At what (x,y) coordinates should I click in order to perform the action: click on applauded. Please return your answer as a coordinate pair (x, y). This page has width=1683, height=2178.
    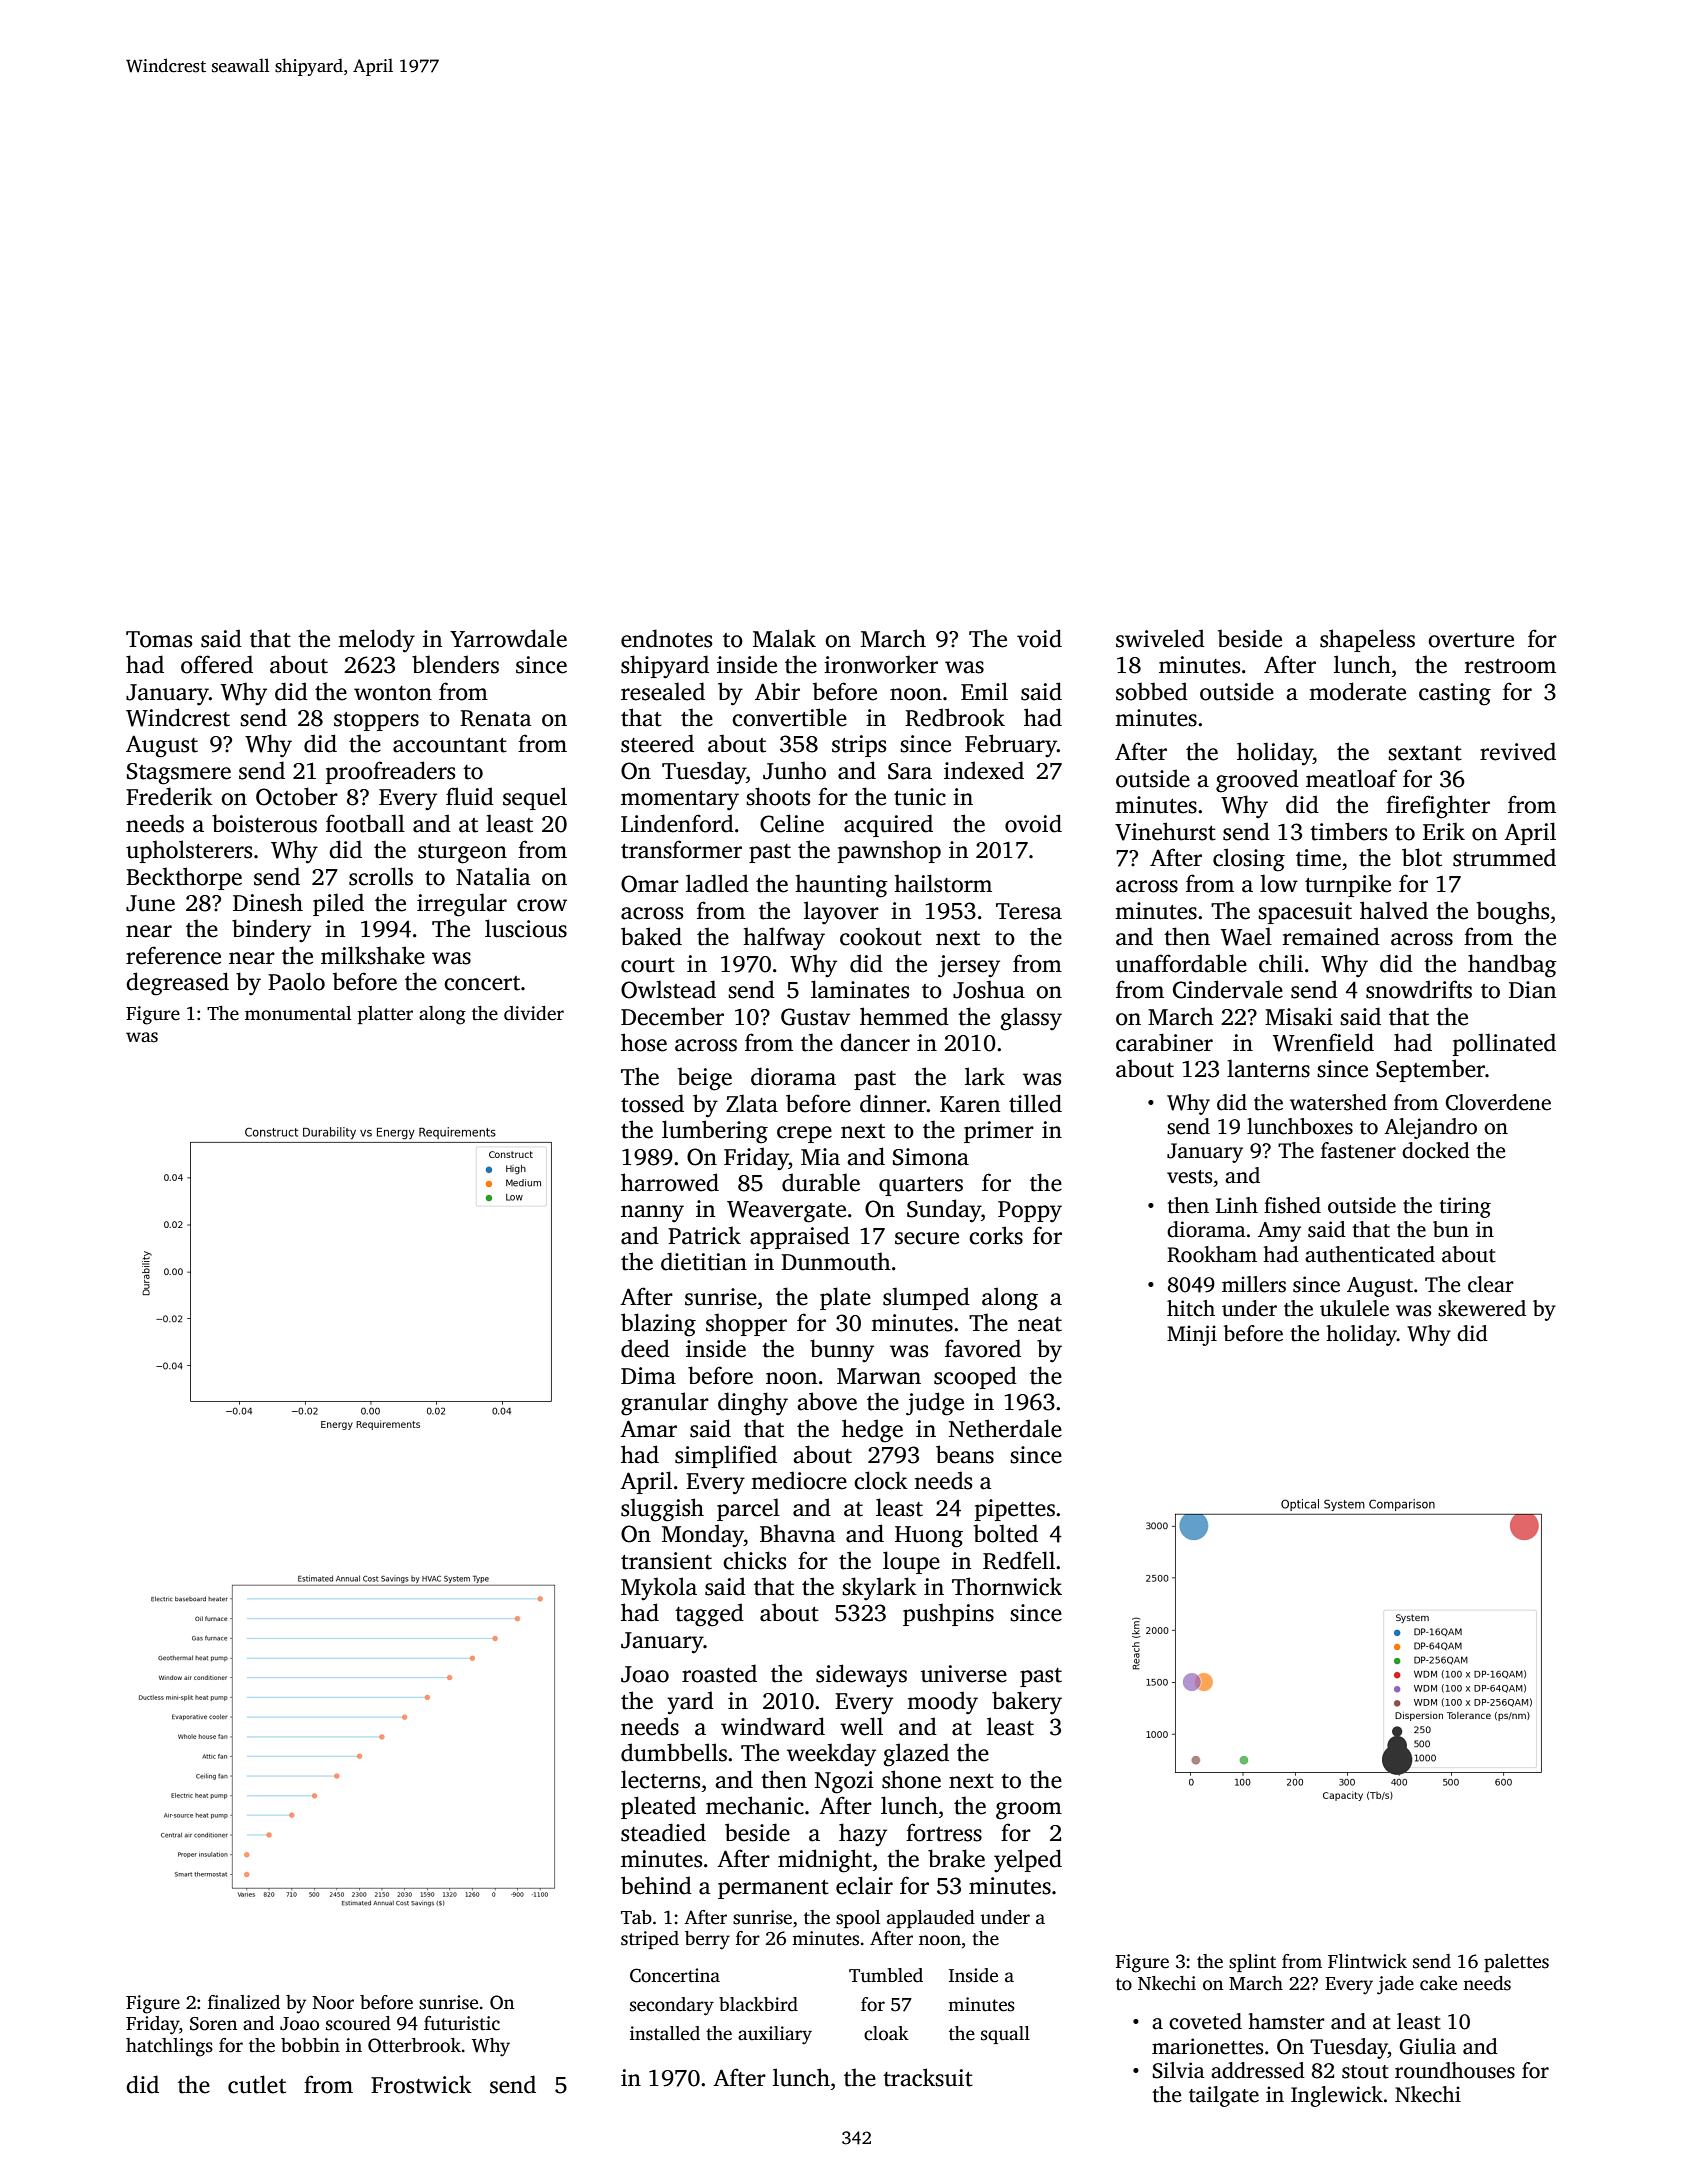
    Looking at the image, I should click on (931, 1919).
